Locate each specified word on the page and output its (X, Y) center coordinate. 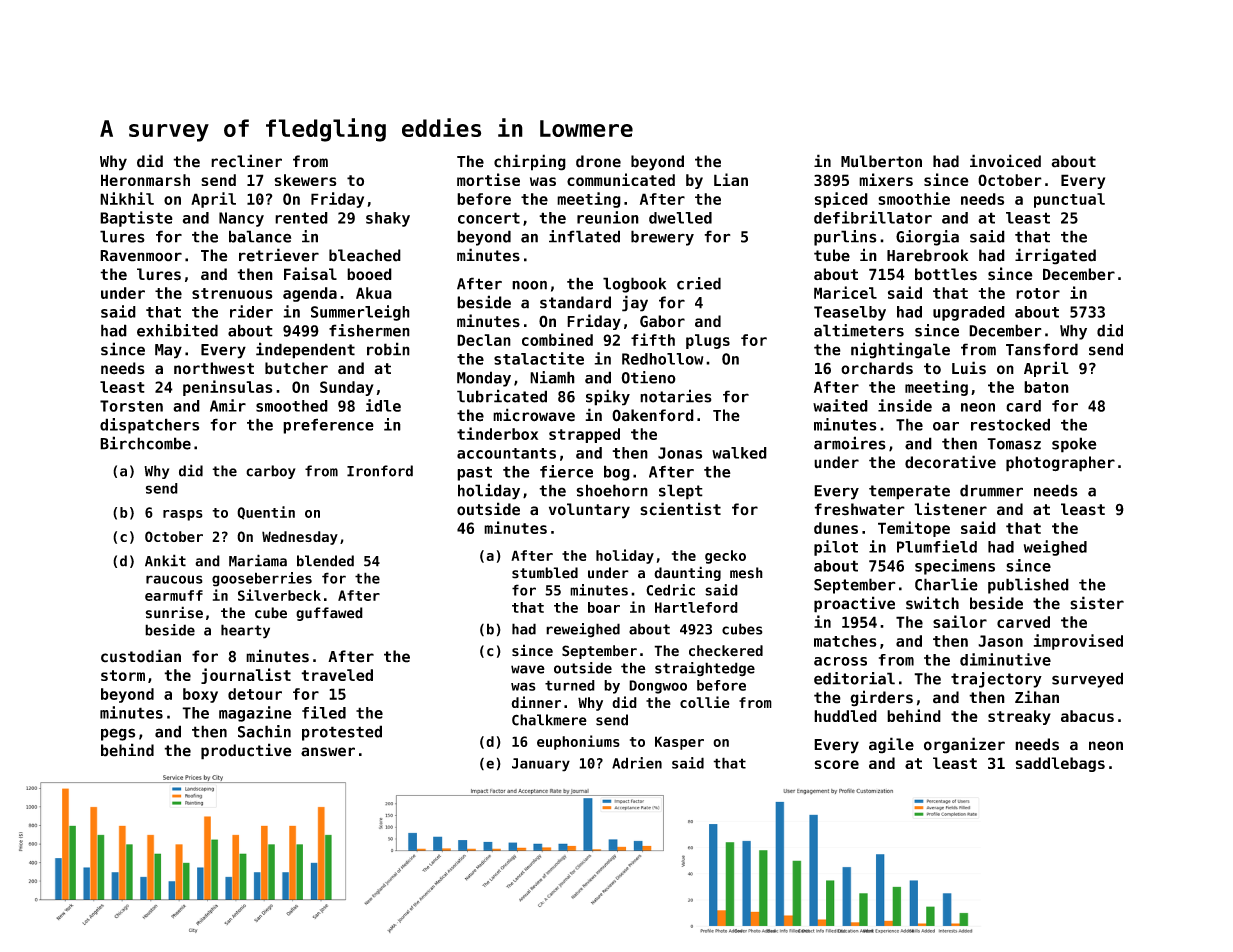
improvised (1078, 642)
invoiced (1005, 161)
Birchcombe (145, 443)
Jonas (680, 453)
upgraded (969, 313)
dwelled (680, 218)
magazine (255, 714)
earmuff (174, 595)
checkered (726, 651)
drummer (991, 490)
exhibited (177, 330)
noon (529, 285)
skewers (305, 180)
